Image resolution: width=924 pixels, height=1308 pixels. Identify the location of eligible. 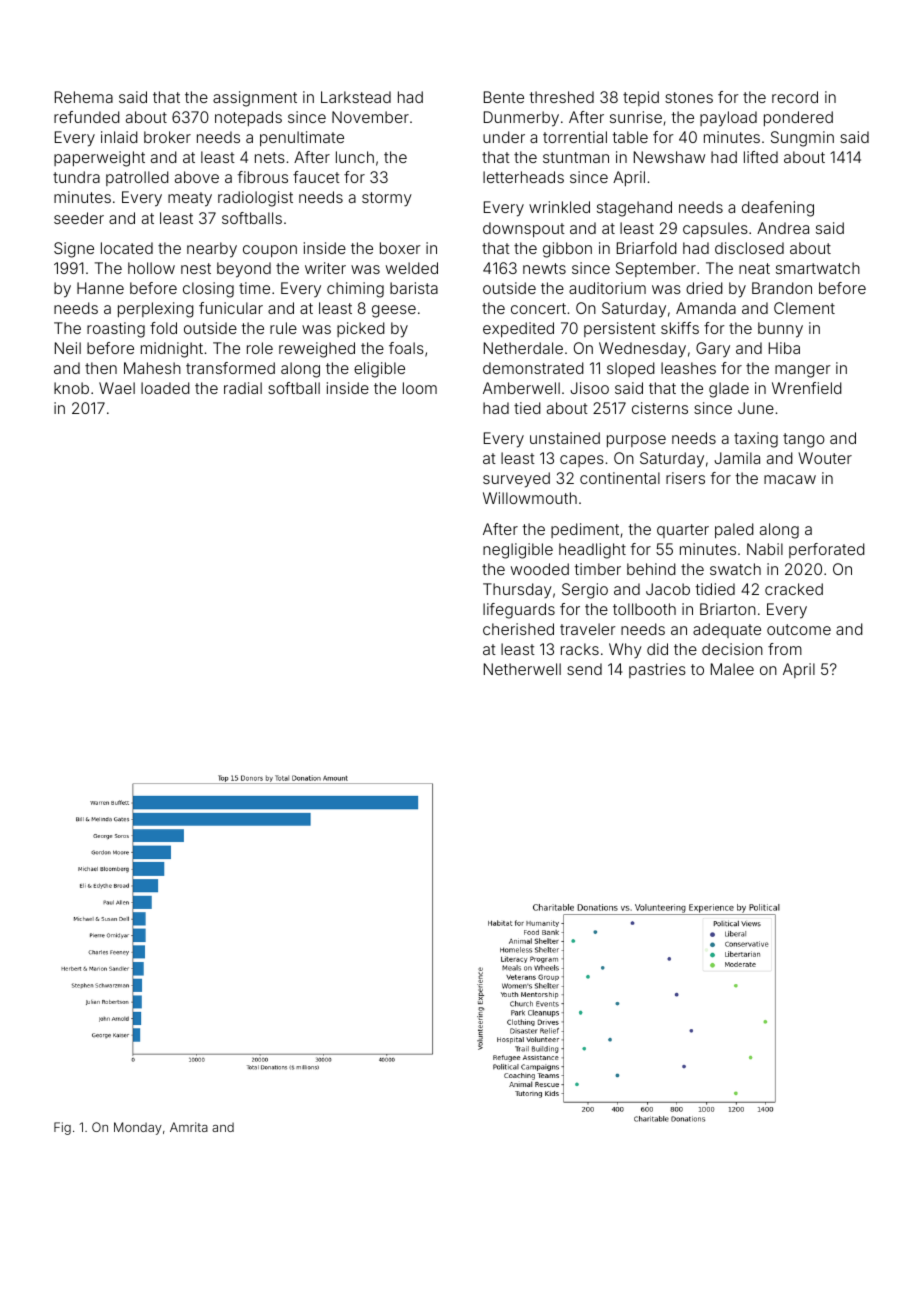
(379, 370).
